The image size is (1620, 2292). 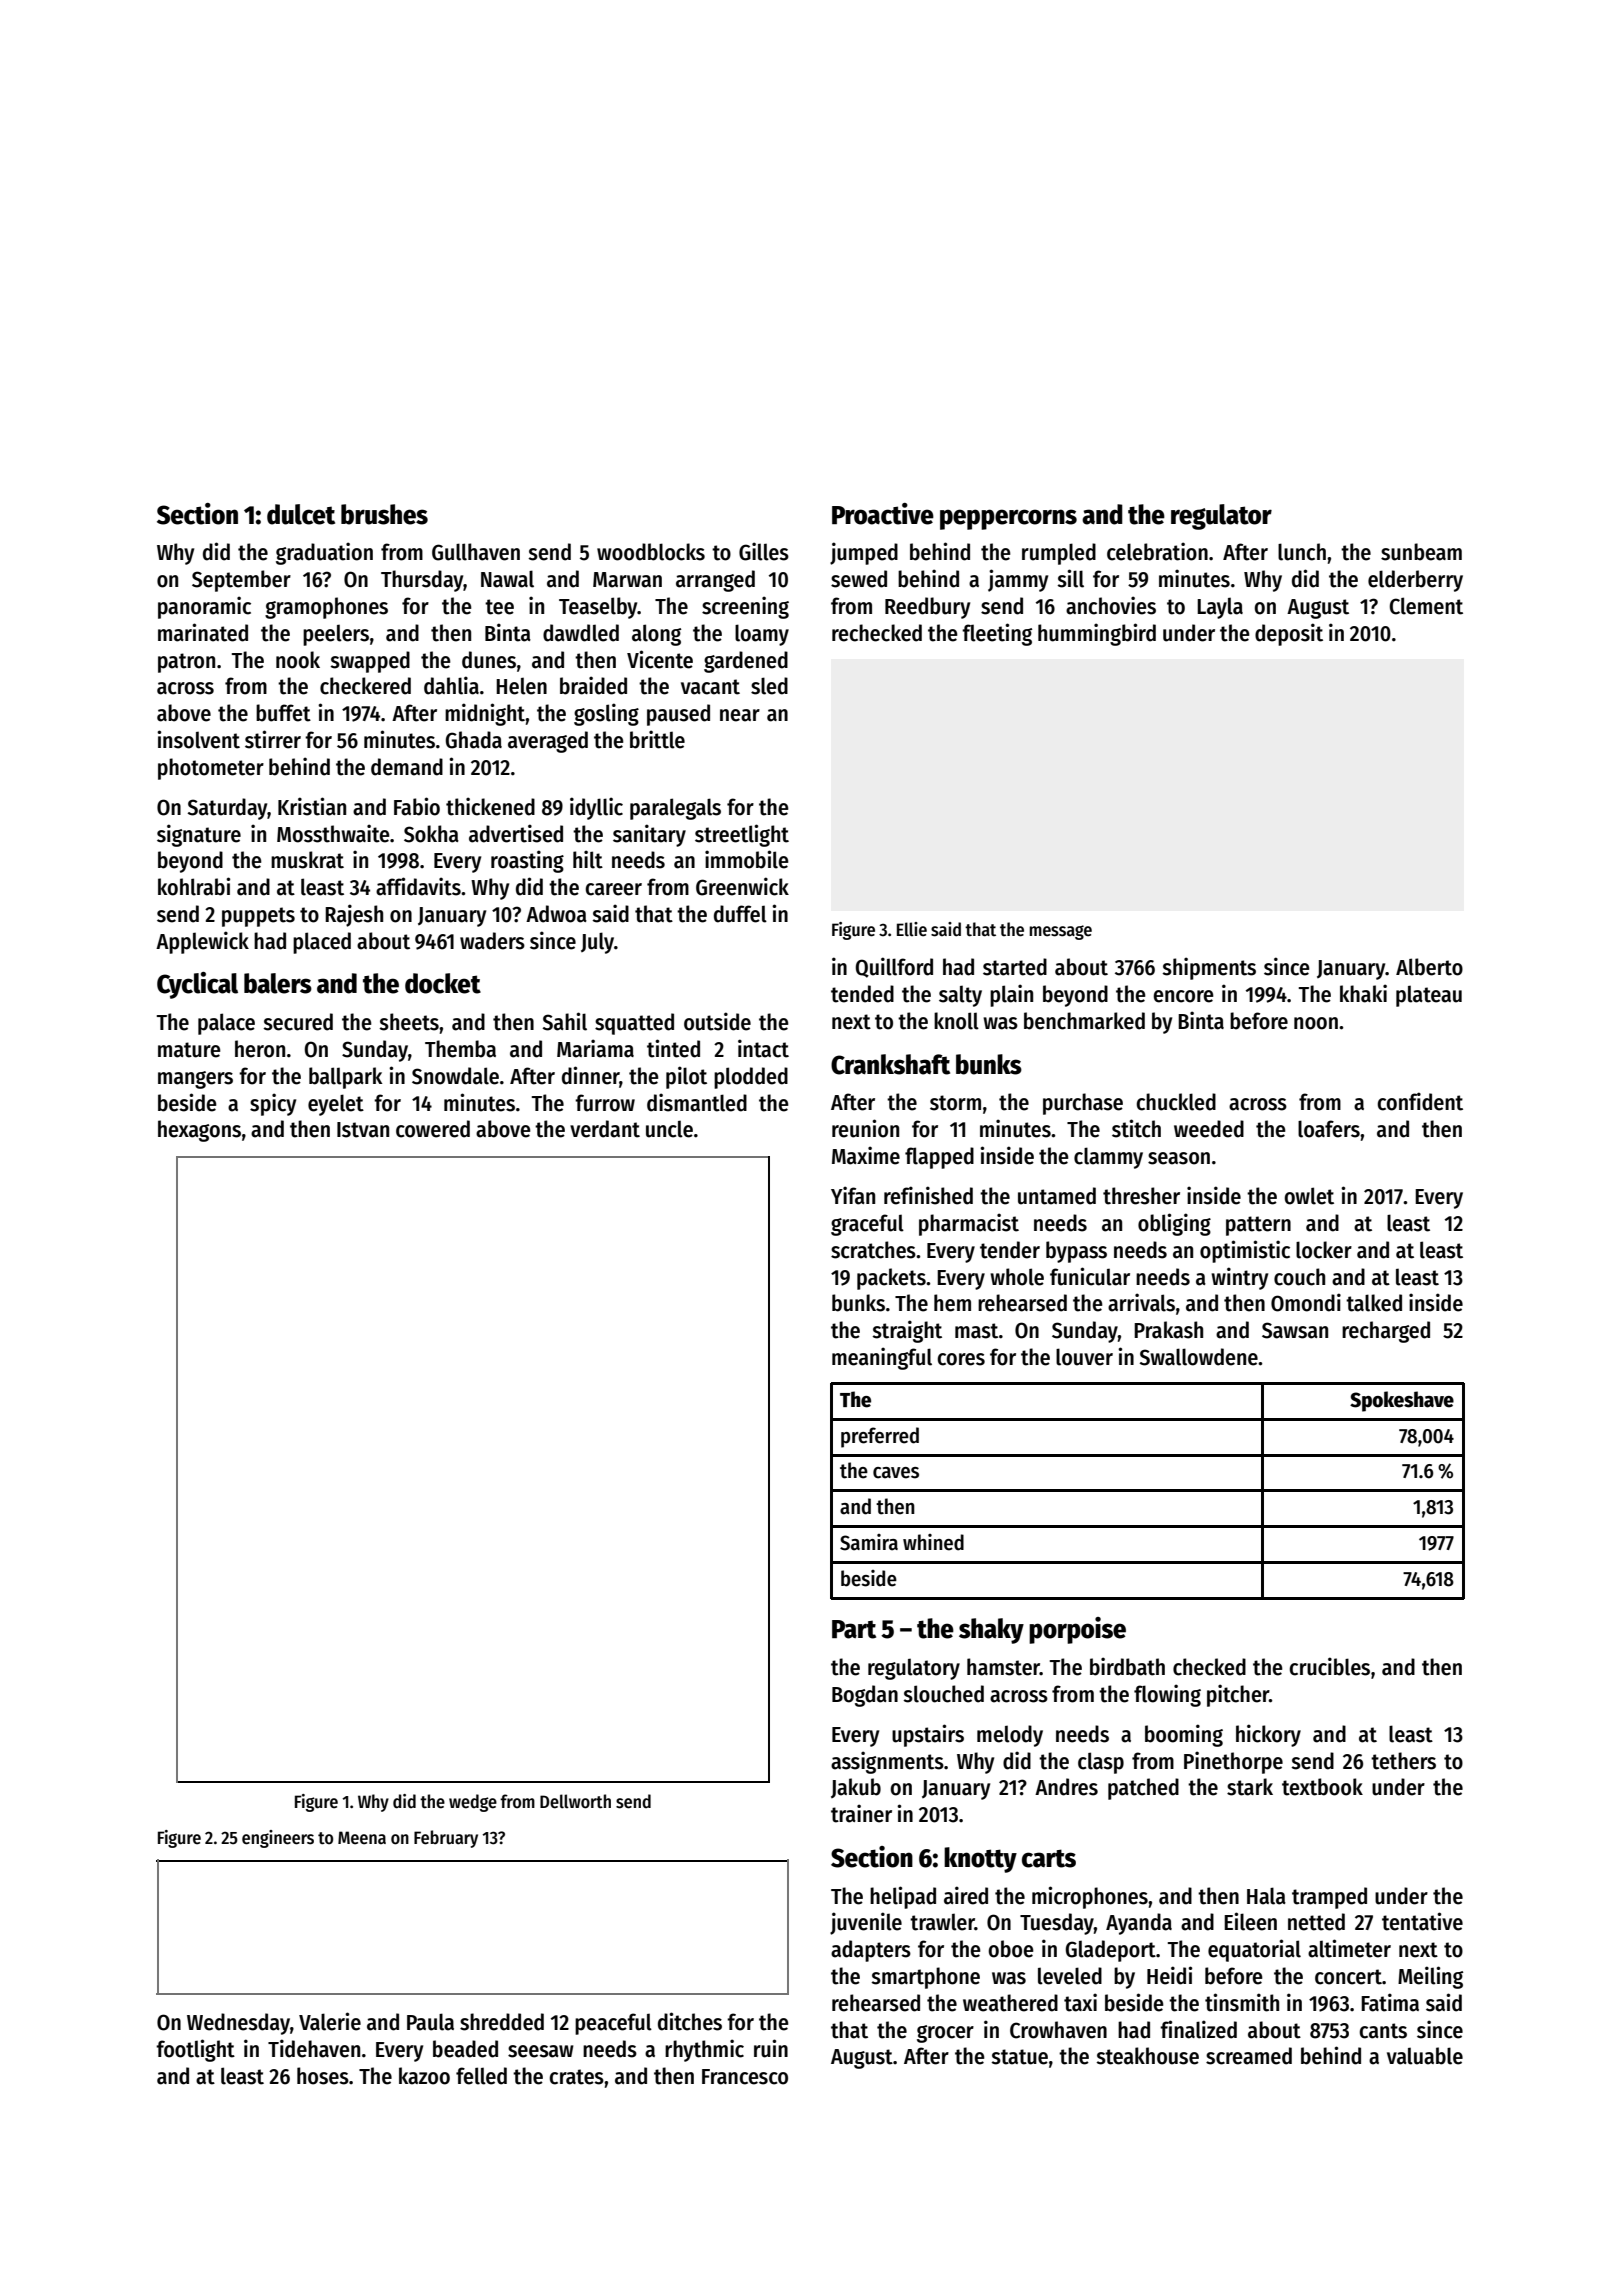 I want to click on Istvan, so click(x=363, y=1130).
